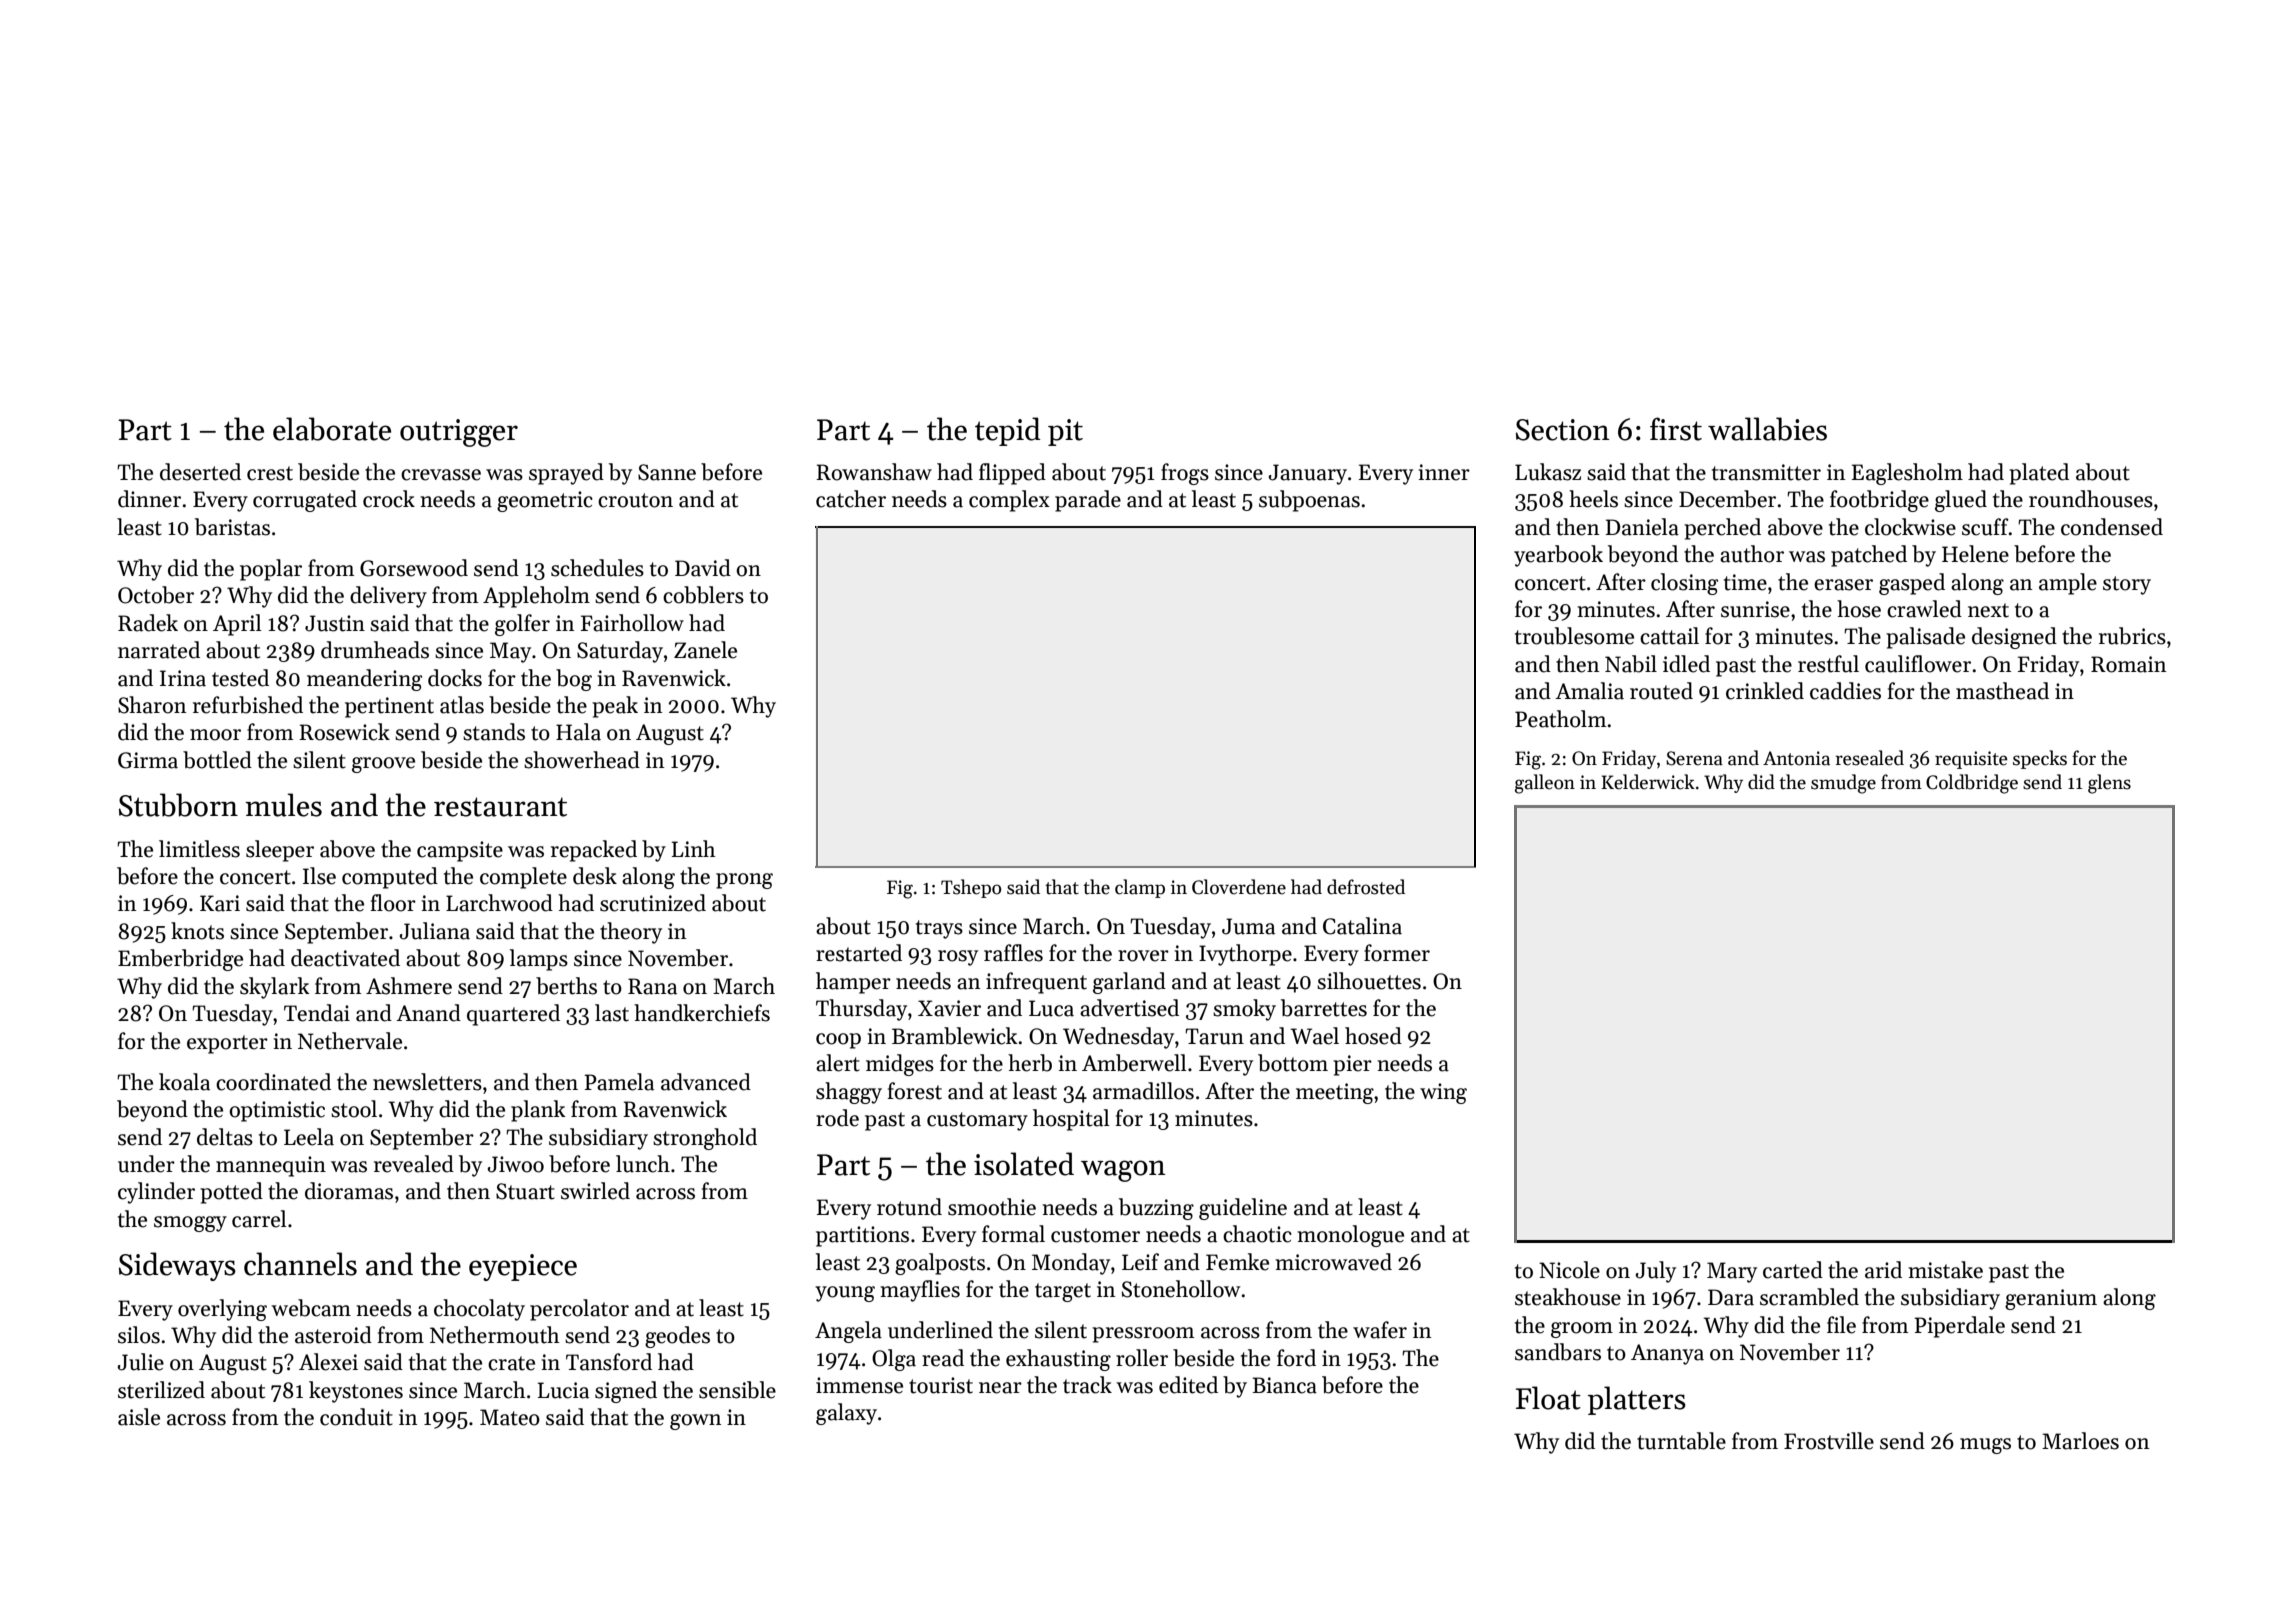 The width and height of the screenshot is (2292, 1620). Describe the element at coordinates (277, 1111) in the screenshot. I see `optimistic` at that location.
